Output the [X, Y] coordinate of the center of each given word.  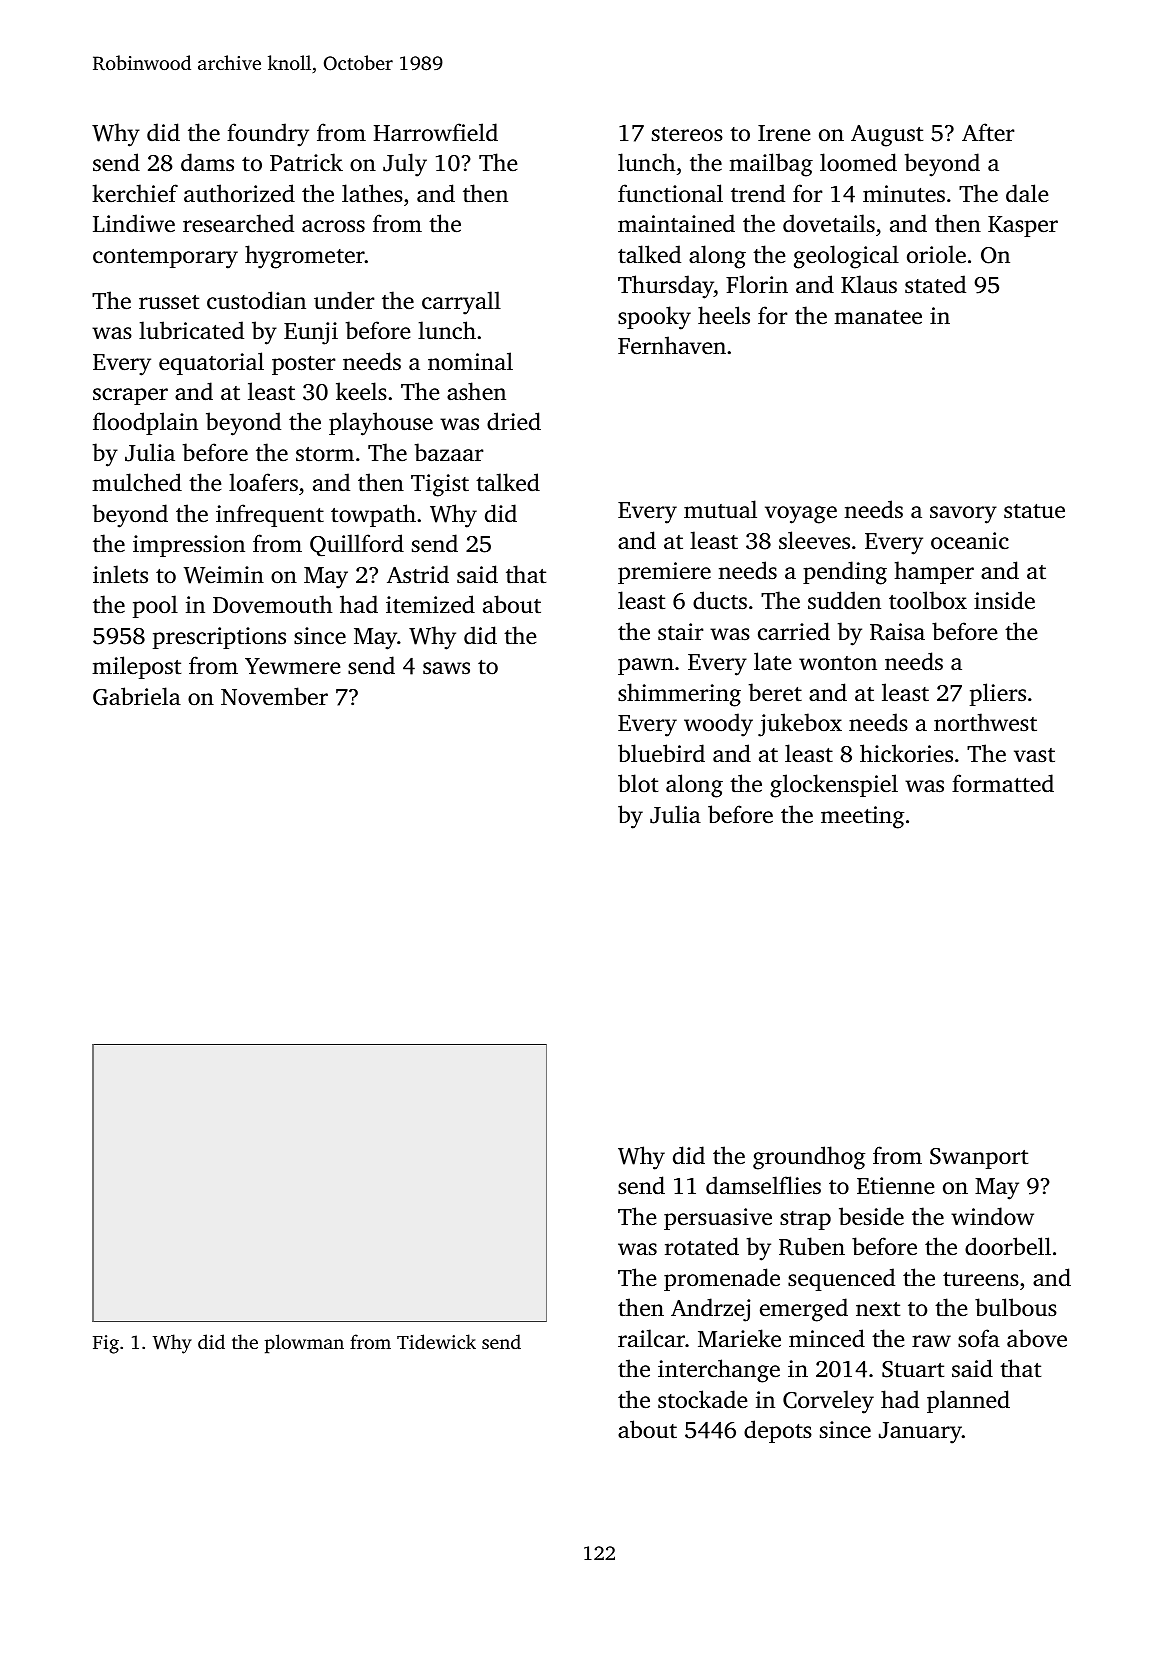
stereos [687, 134]
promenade [722, 1279]
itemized [430, 604]
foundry [268, 135]
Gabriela [137, 696]
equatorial [211, 363]
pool [155, 606]
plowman [304, 1344]
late [772, 661]
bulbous [1016, 1307]
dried [514, 421]
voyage [801, 515]
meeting [862, 817]
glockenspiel [834, 786]
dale [1027, 193]
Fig [106, 1344]
